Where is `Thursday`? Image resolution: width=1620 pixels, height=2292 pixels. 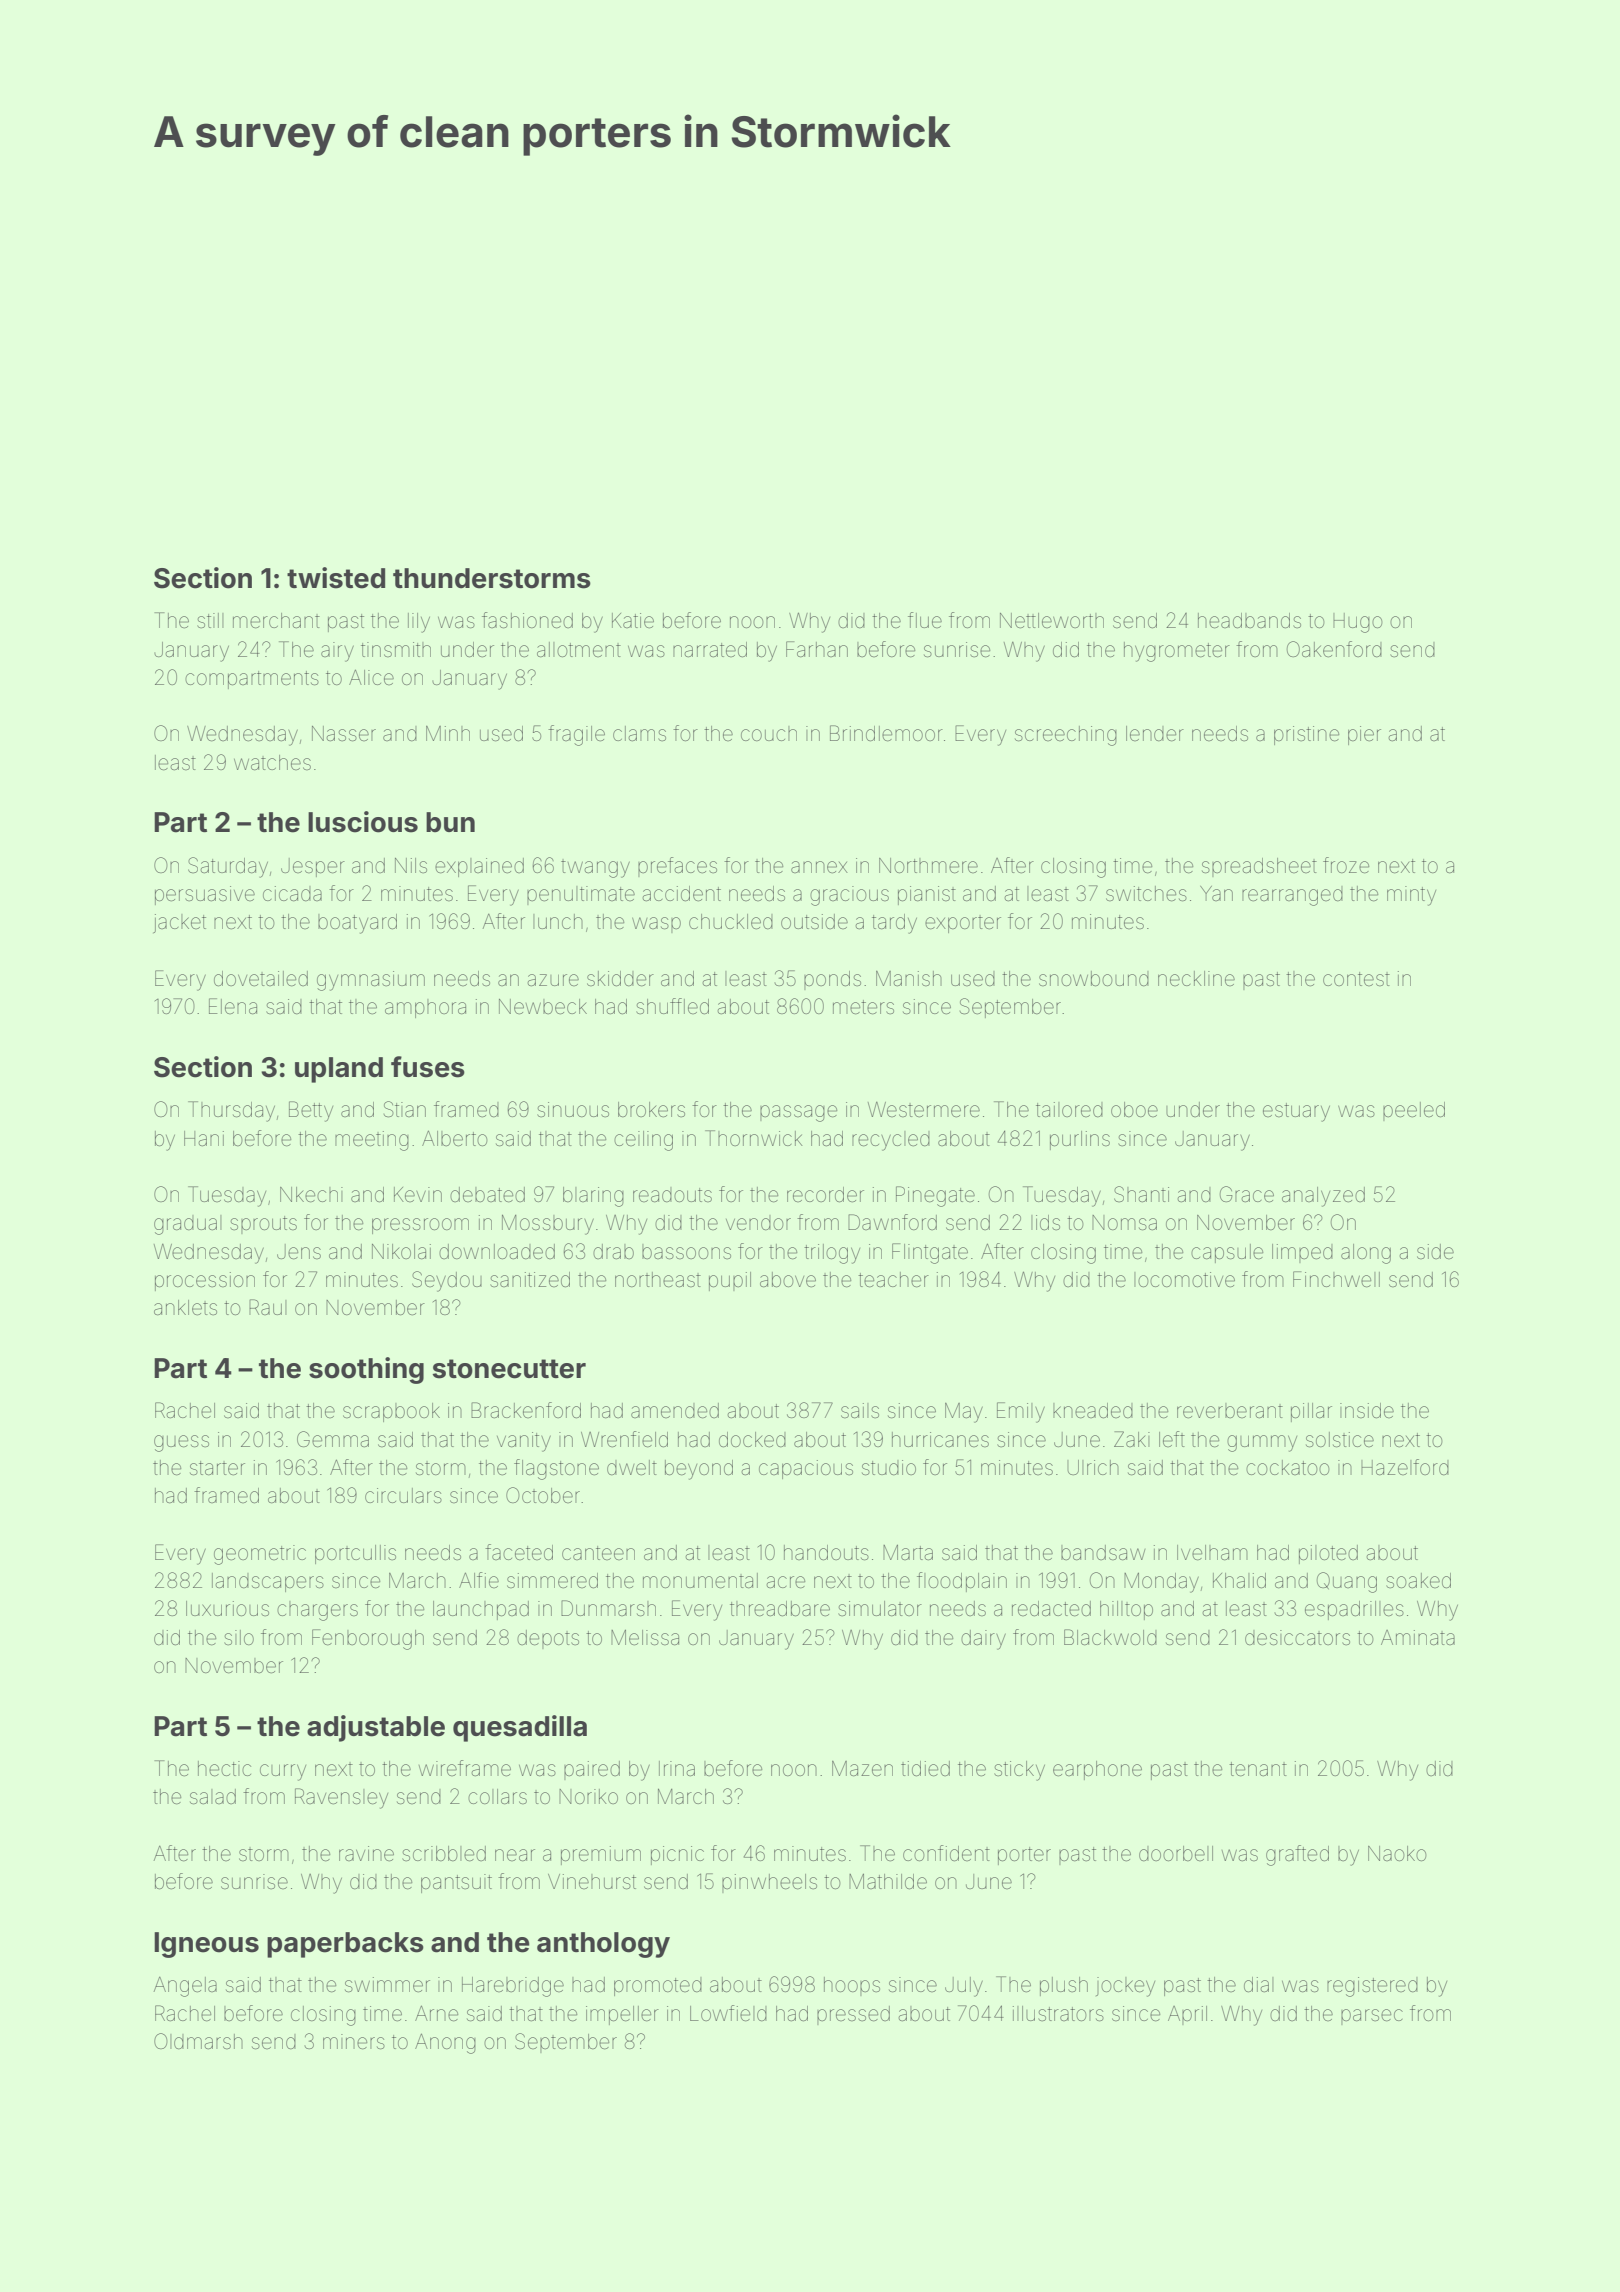 Thursday is located at coordinates (231, 1111).
